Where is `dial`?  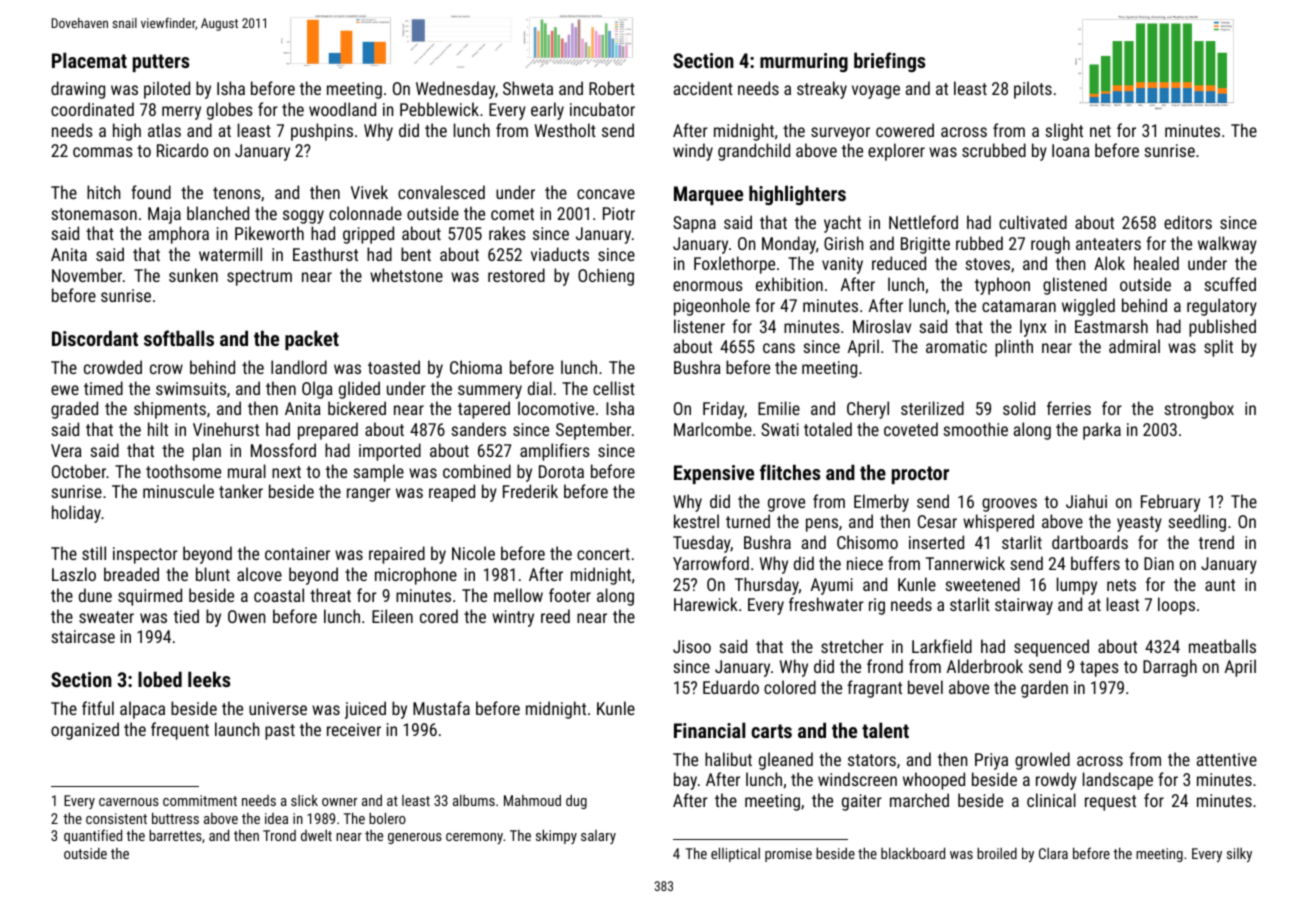
dial is located at coordinates (540, 388).
